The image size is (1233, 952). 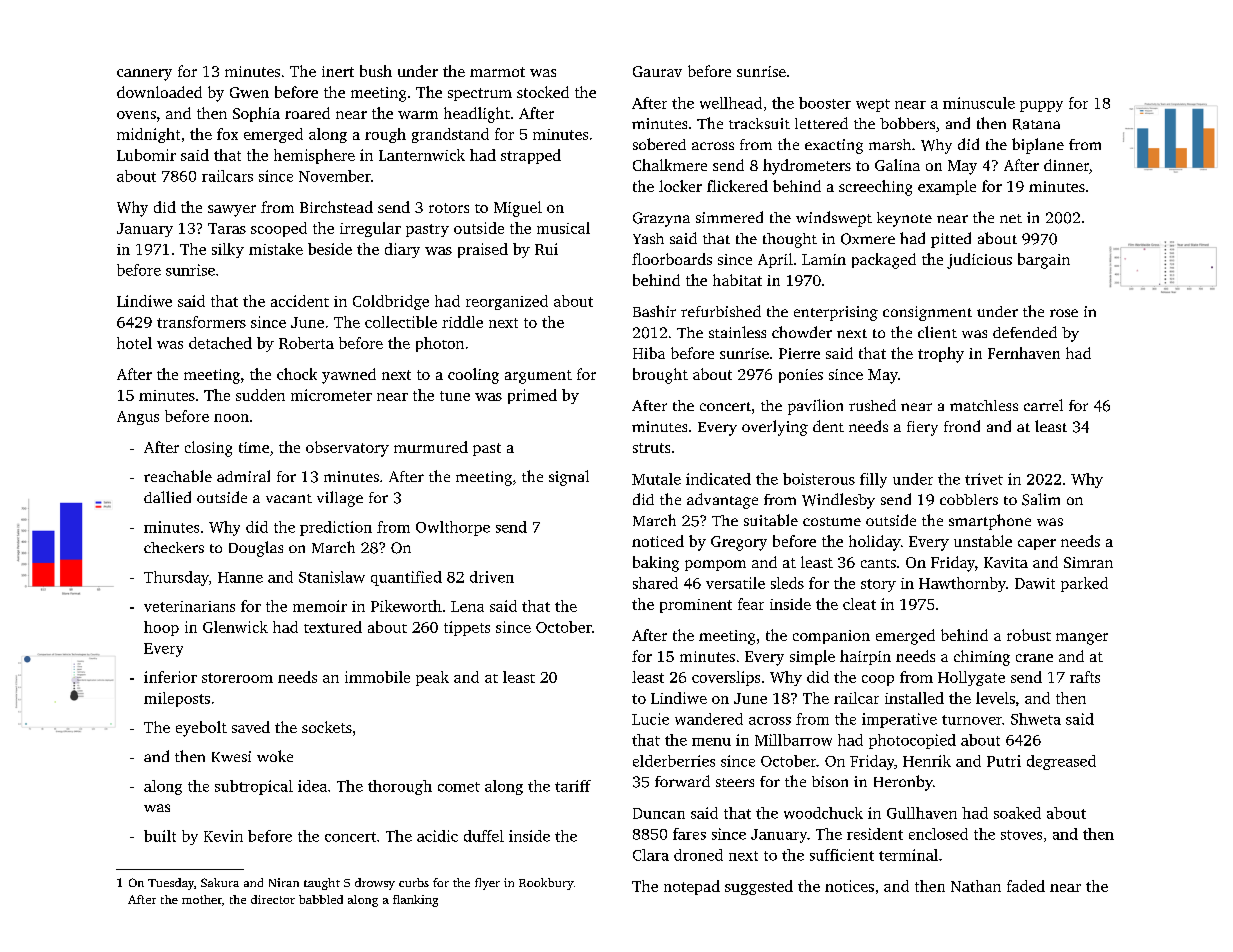 I want to click on immobile, so click(x=377, y=677).
